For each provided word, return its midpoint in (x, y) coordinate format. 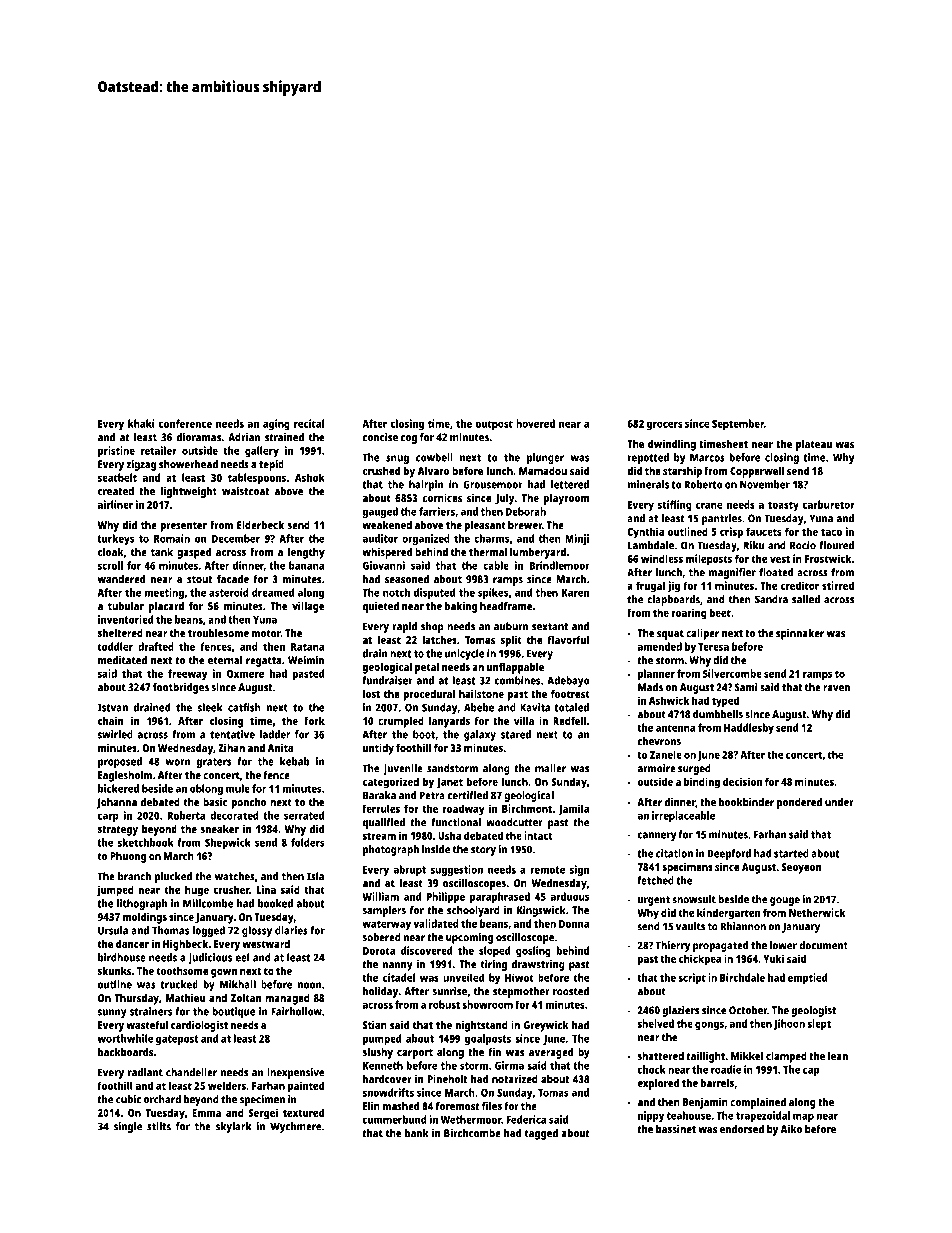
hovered (535, 423)
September (738, 425)
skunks (114, 970)
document (823, 945)
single (128, 1127)
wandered (121, 579)
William (380, 896)
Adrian (244, 437)
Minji (577, 539)
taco (831, 532)
